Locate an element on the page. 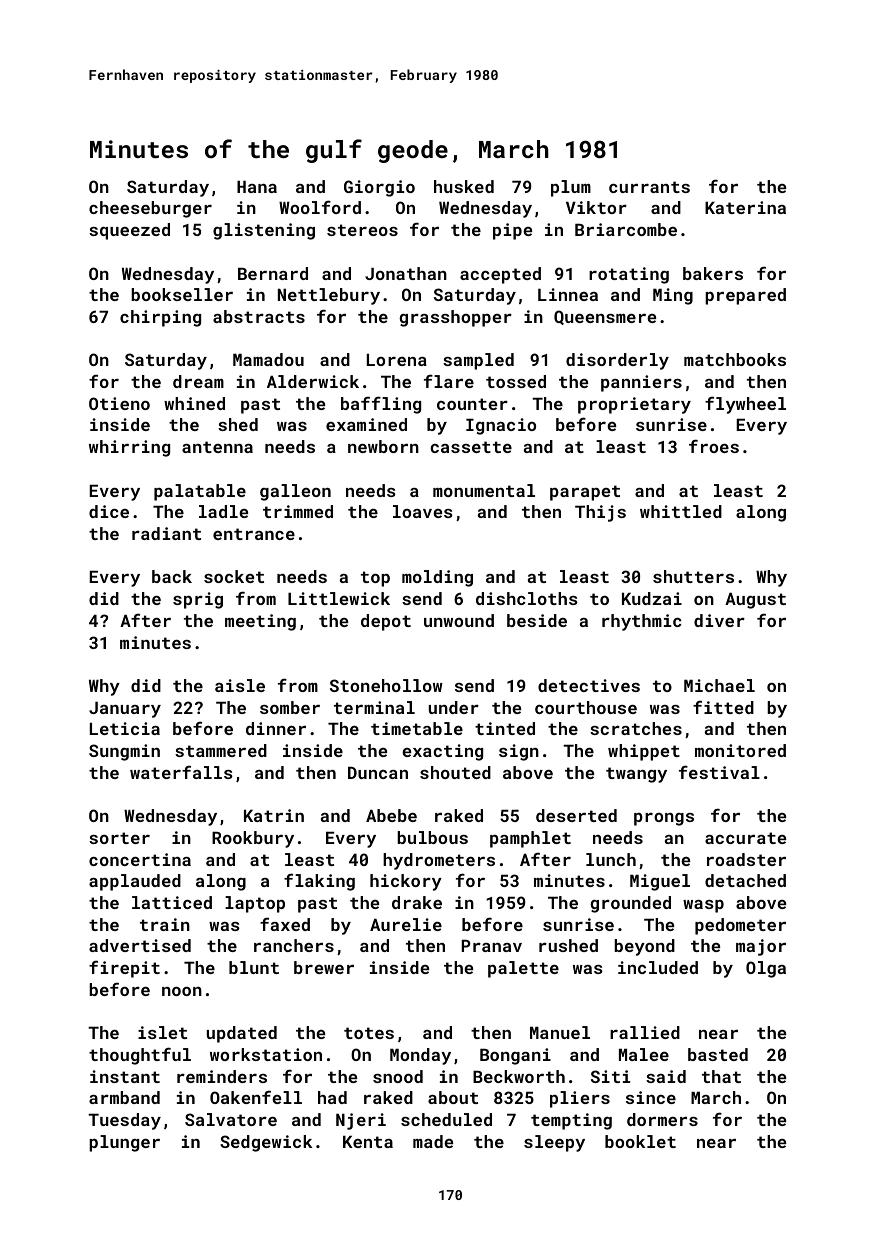 The image size is (876, 1243). rotating is located at coordinates (629, 275).
